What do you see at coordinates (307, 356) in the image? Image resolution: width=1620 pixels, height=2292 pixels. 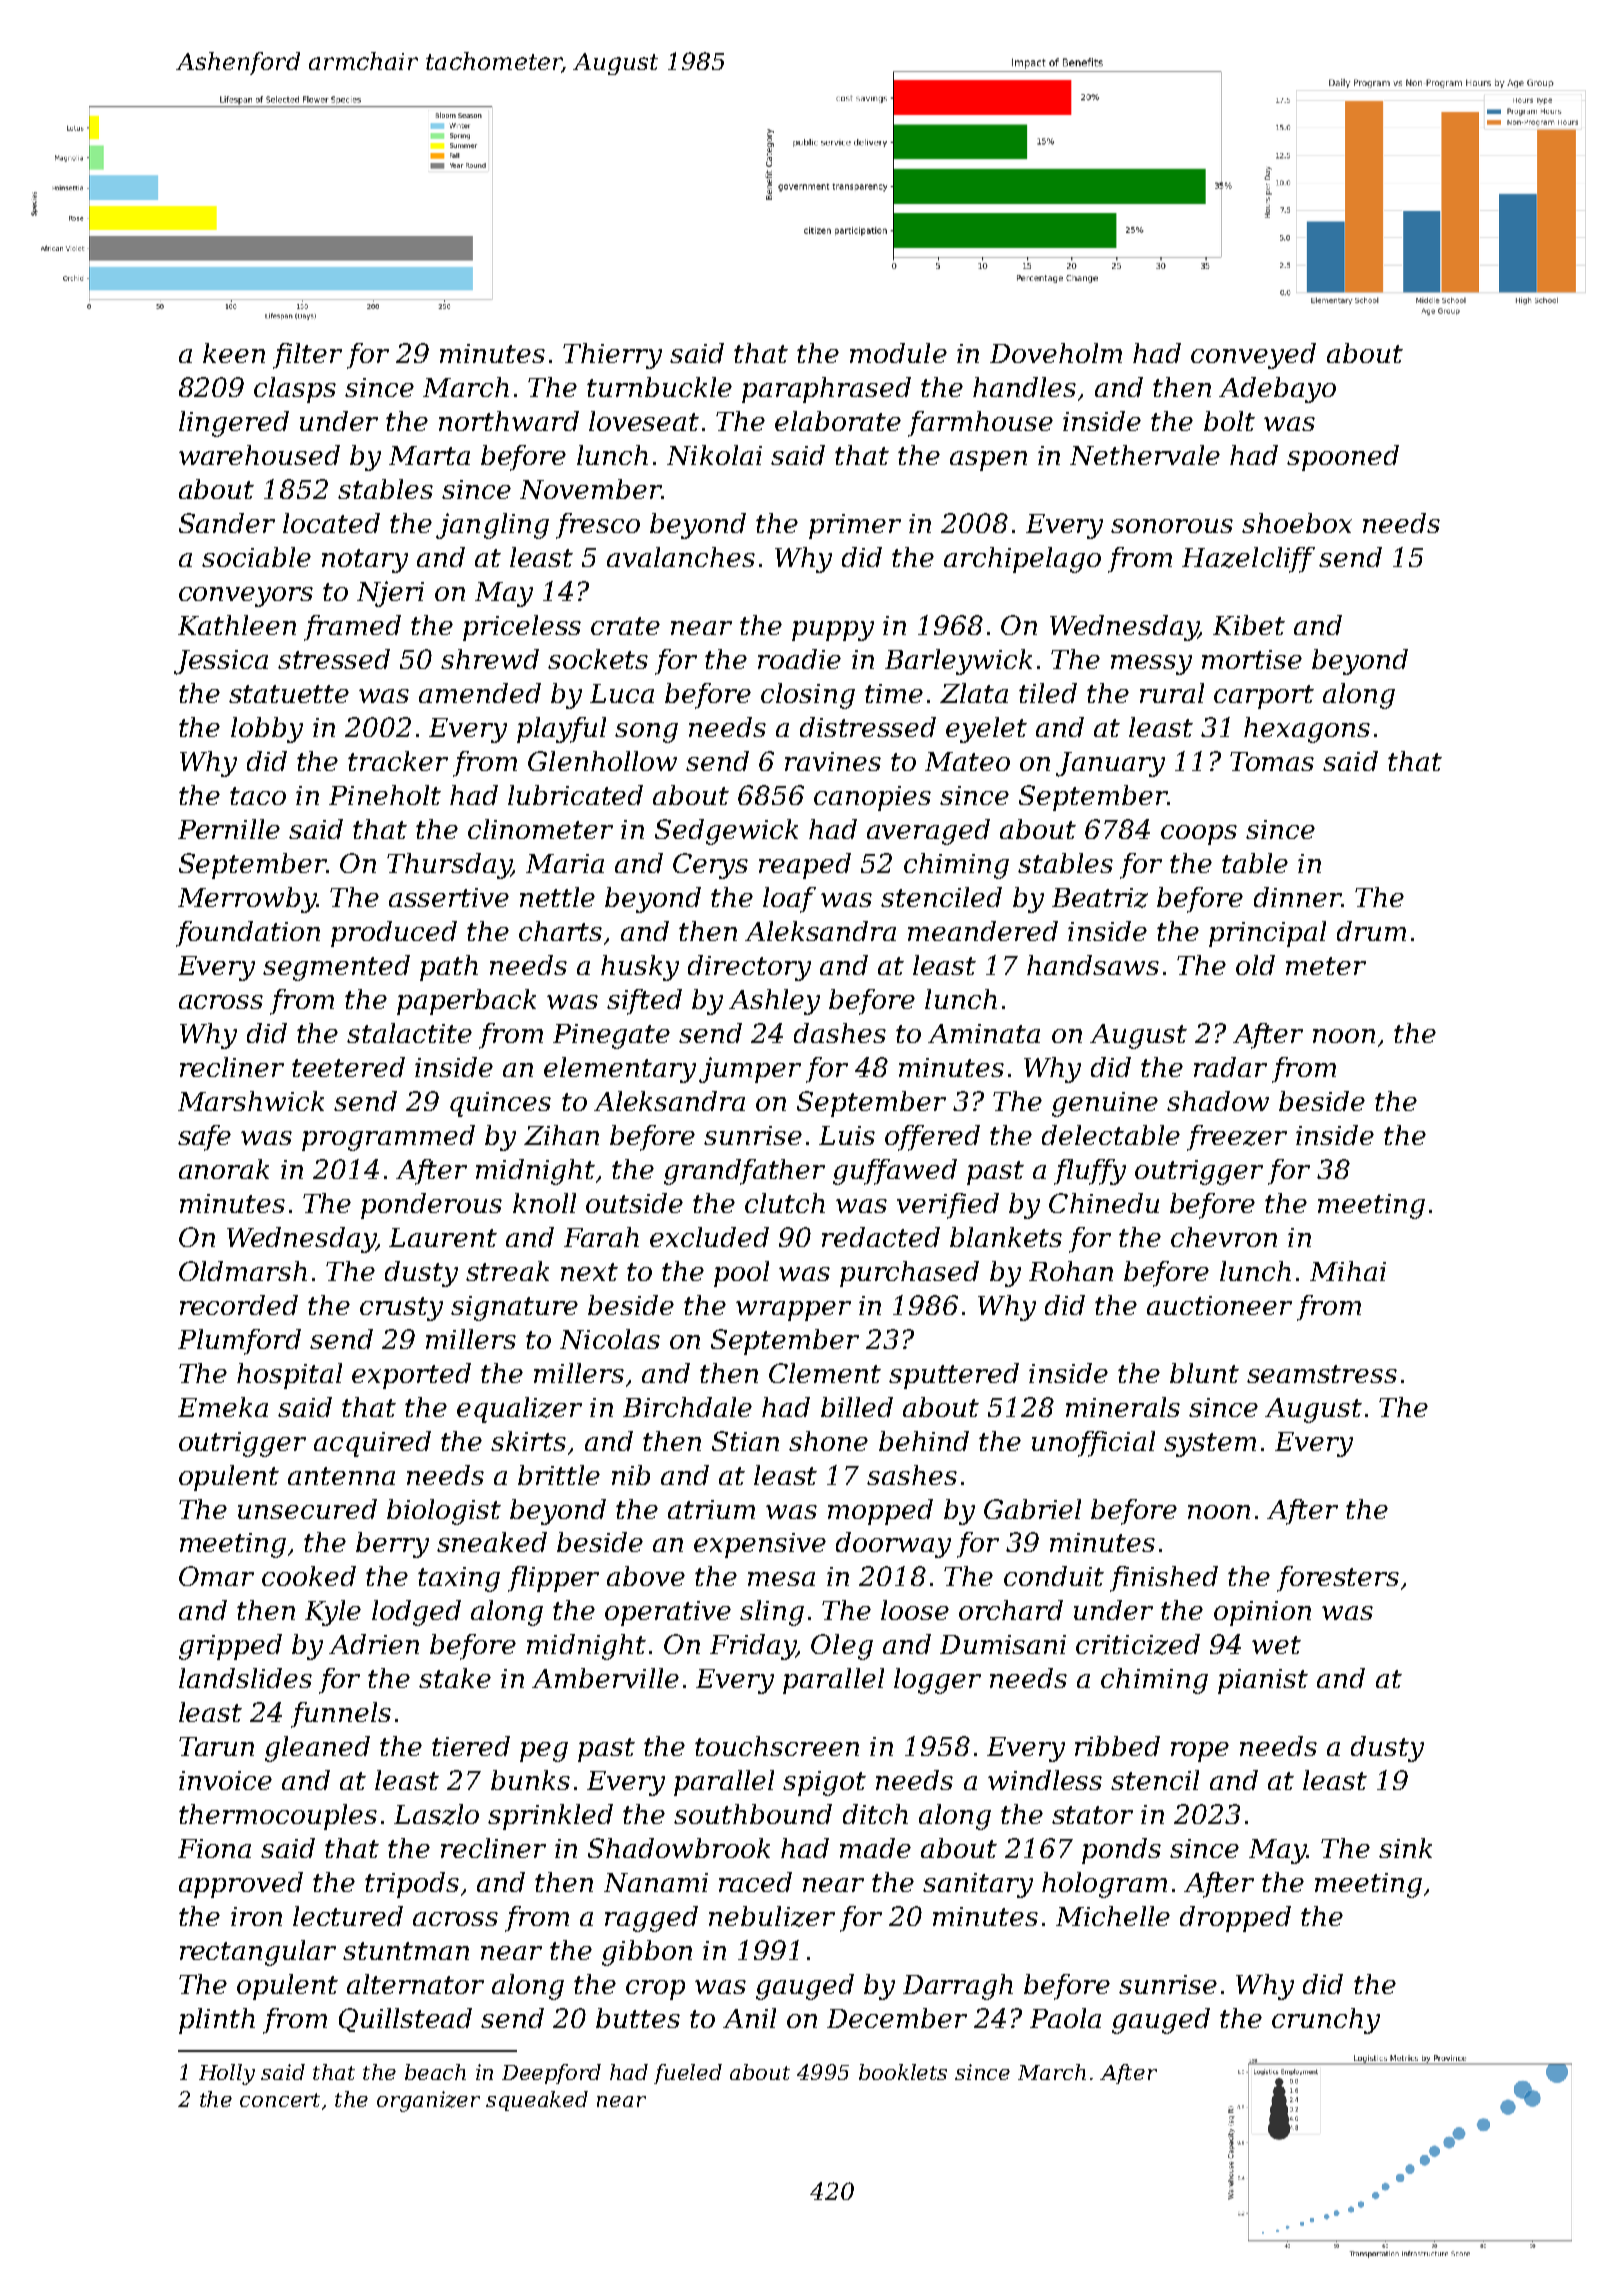 I see `filter` at bounding box center [307, 356].
